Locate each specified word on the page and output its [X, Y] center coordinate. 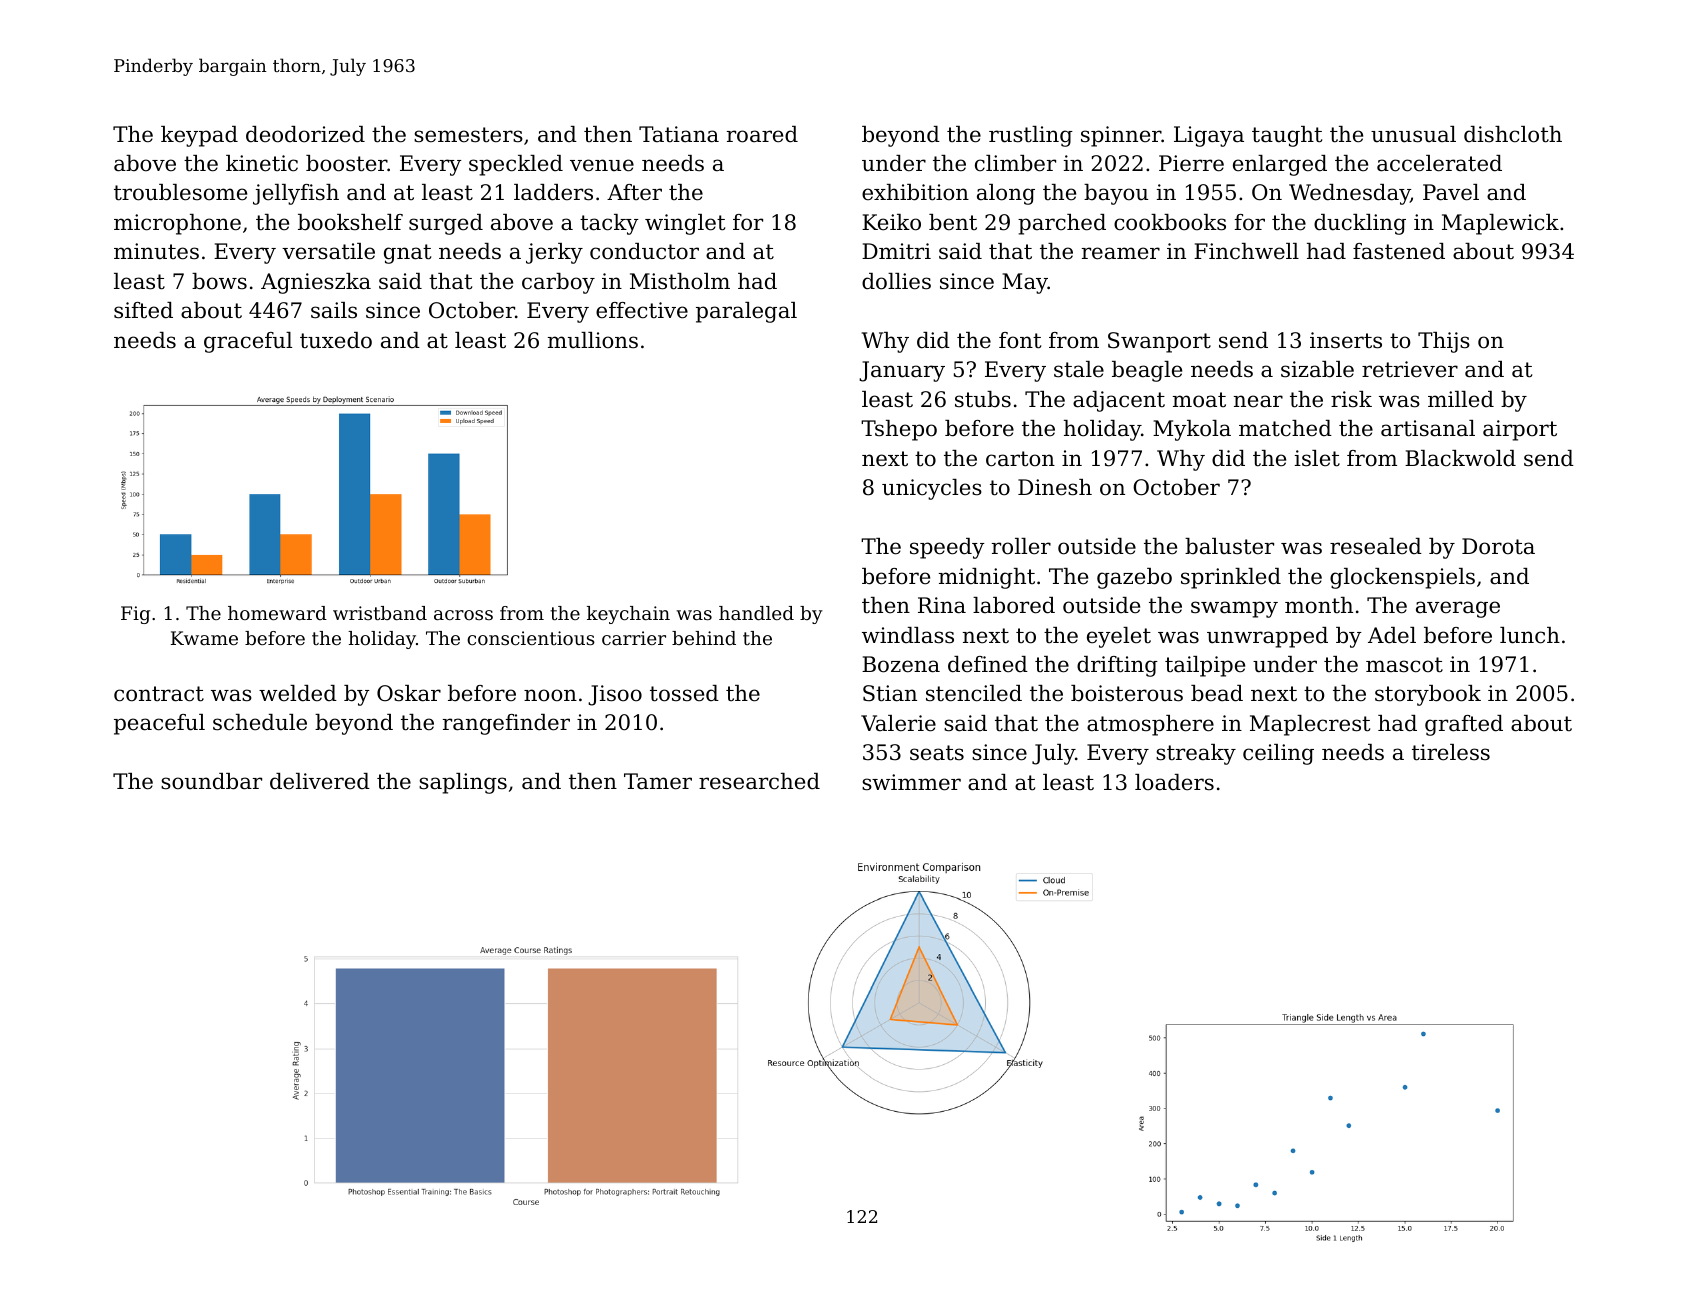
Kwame [204, 638]
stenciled [974, 693]
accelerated [1439, 163]
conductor [644, 251]
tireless [1451, 752]
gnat [407, 254]
